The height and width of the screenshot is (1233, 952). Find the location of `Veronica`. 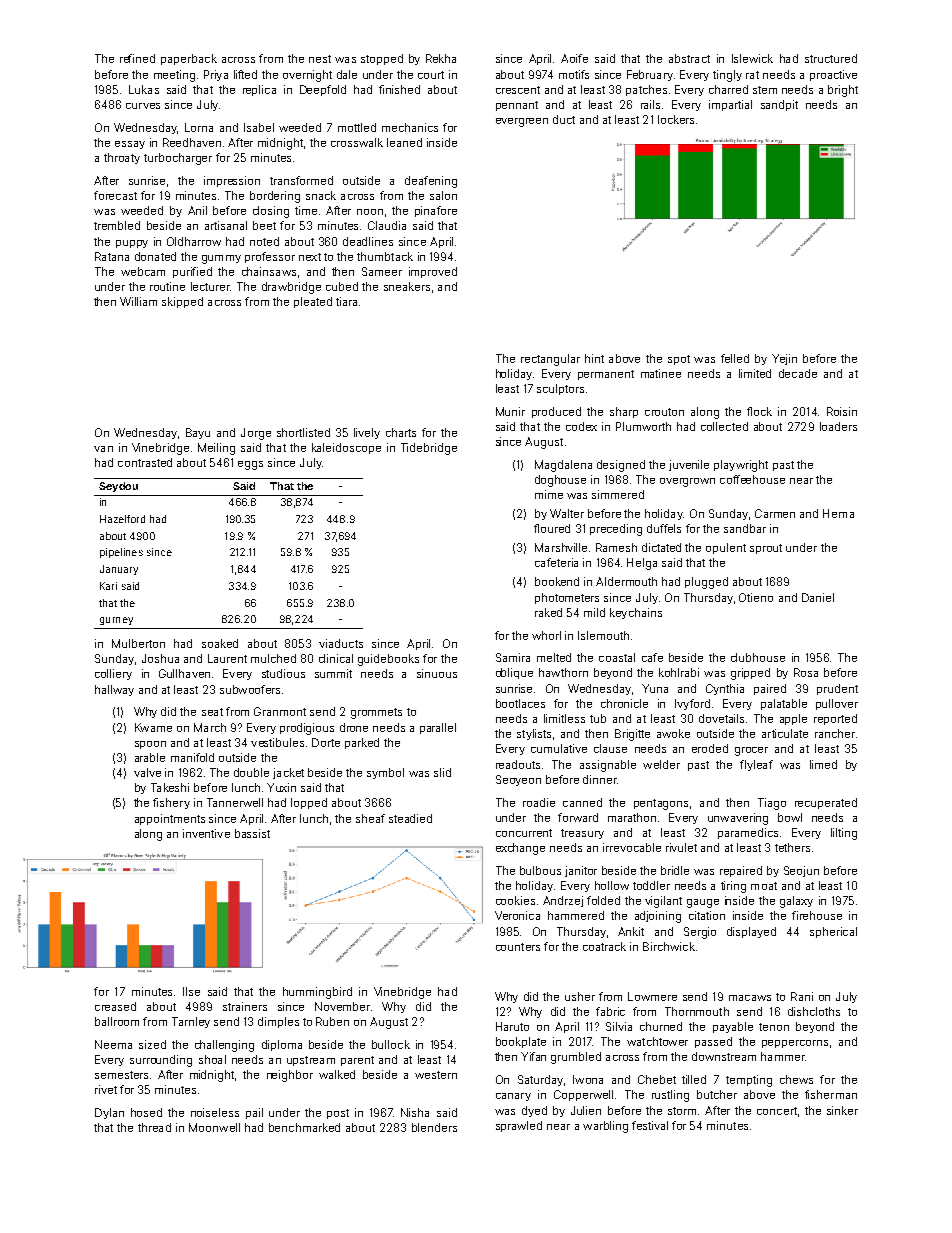

Veronica is located at coordinates (517, 915).
